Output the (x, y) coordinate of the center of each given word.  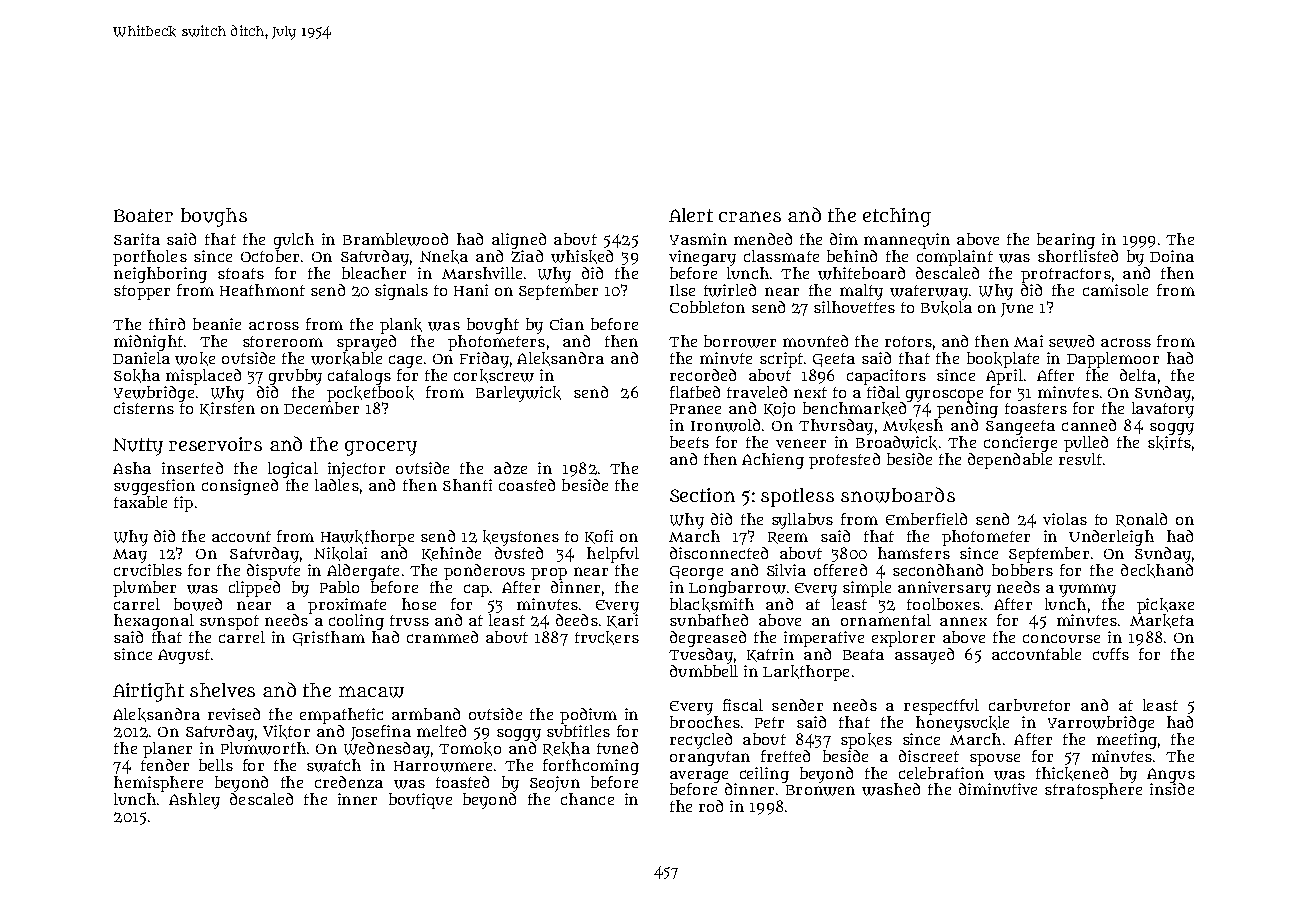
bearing (1066, 241)
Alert (691, 215)
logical (293, 470)
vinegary (702, 258)
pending (967, 410)
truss (409, 620)
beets (689, 442)
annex (963, 621)
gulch (294, 241)
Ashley (194, 801)
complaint (955, 258)
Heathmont (262, 290)
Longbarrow (737, 589)
